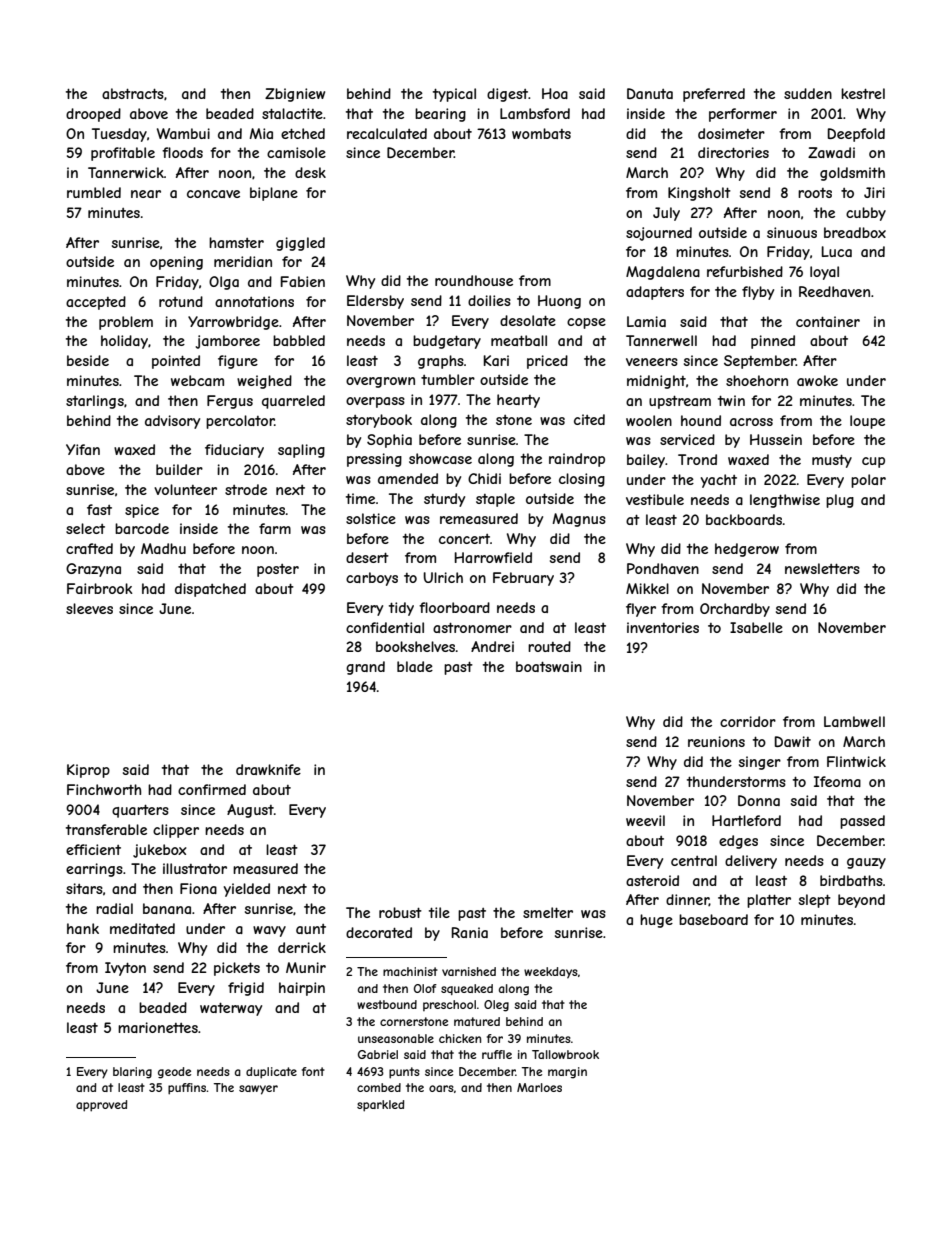 This screenshot has width=952, height=1233. Describe the element at coordinates (83, 449) in the screenshot. I see `Yifan` at that location.
